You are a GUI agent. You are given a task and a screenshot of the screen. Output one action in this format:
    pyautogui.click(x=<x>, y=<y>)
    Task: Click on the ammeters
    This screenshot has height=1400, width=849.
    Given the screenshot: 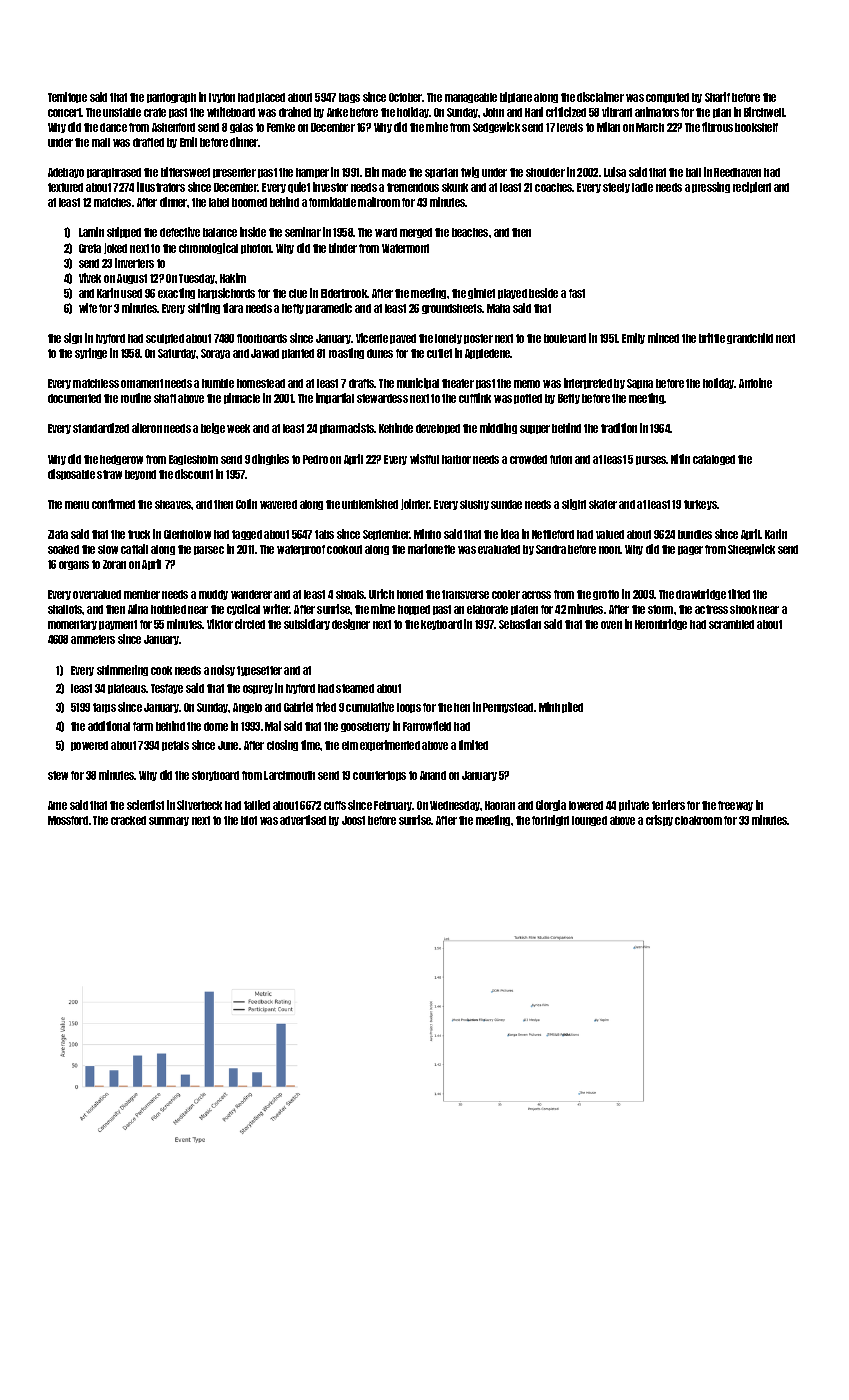 What is the action you would take?
    pyautogui.click(x=93, y=639)
